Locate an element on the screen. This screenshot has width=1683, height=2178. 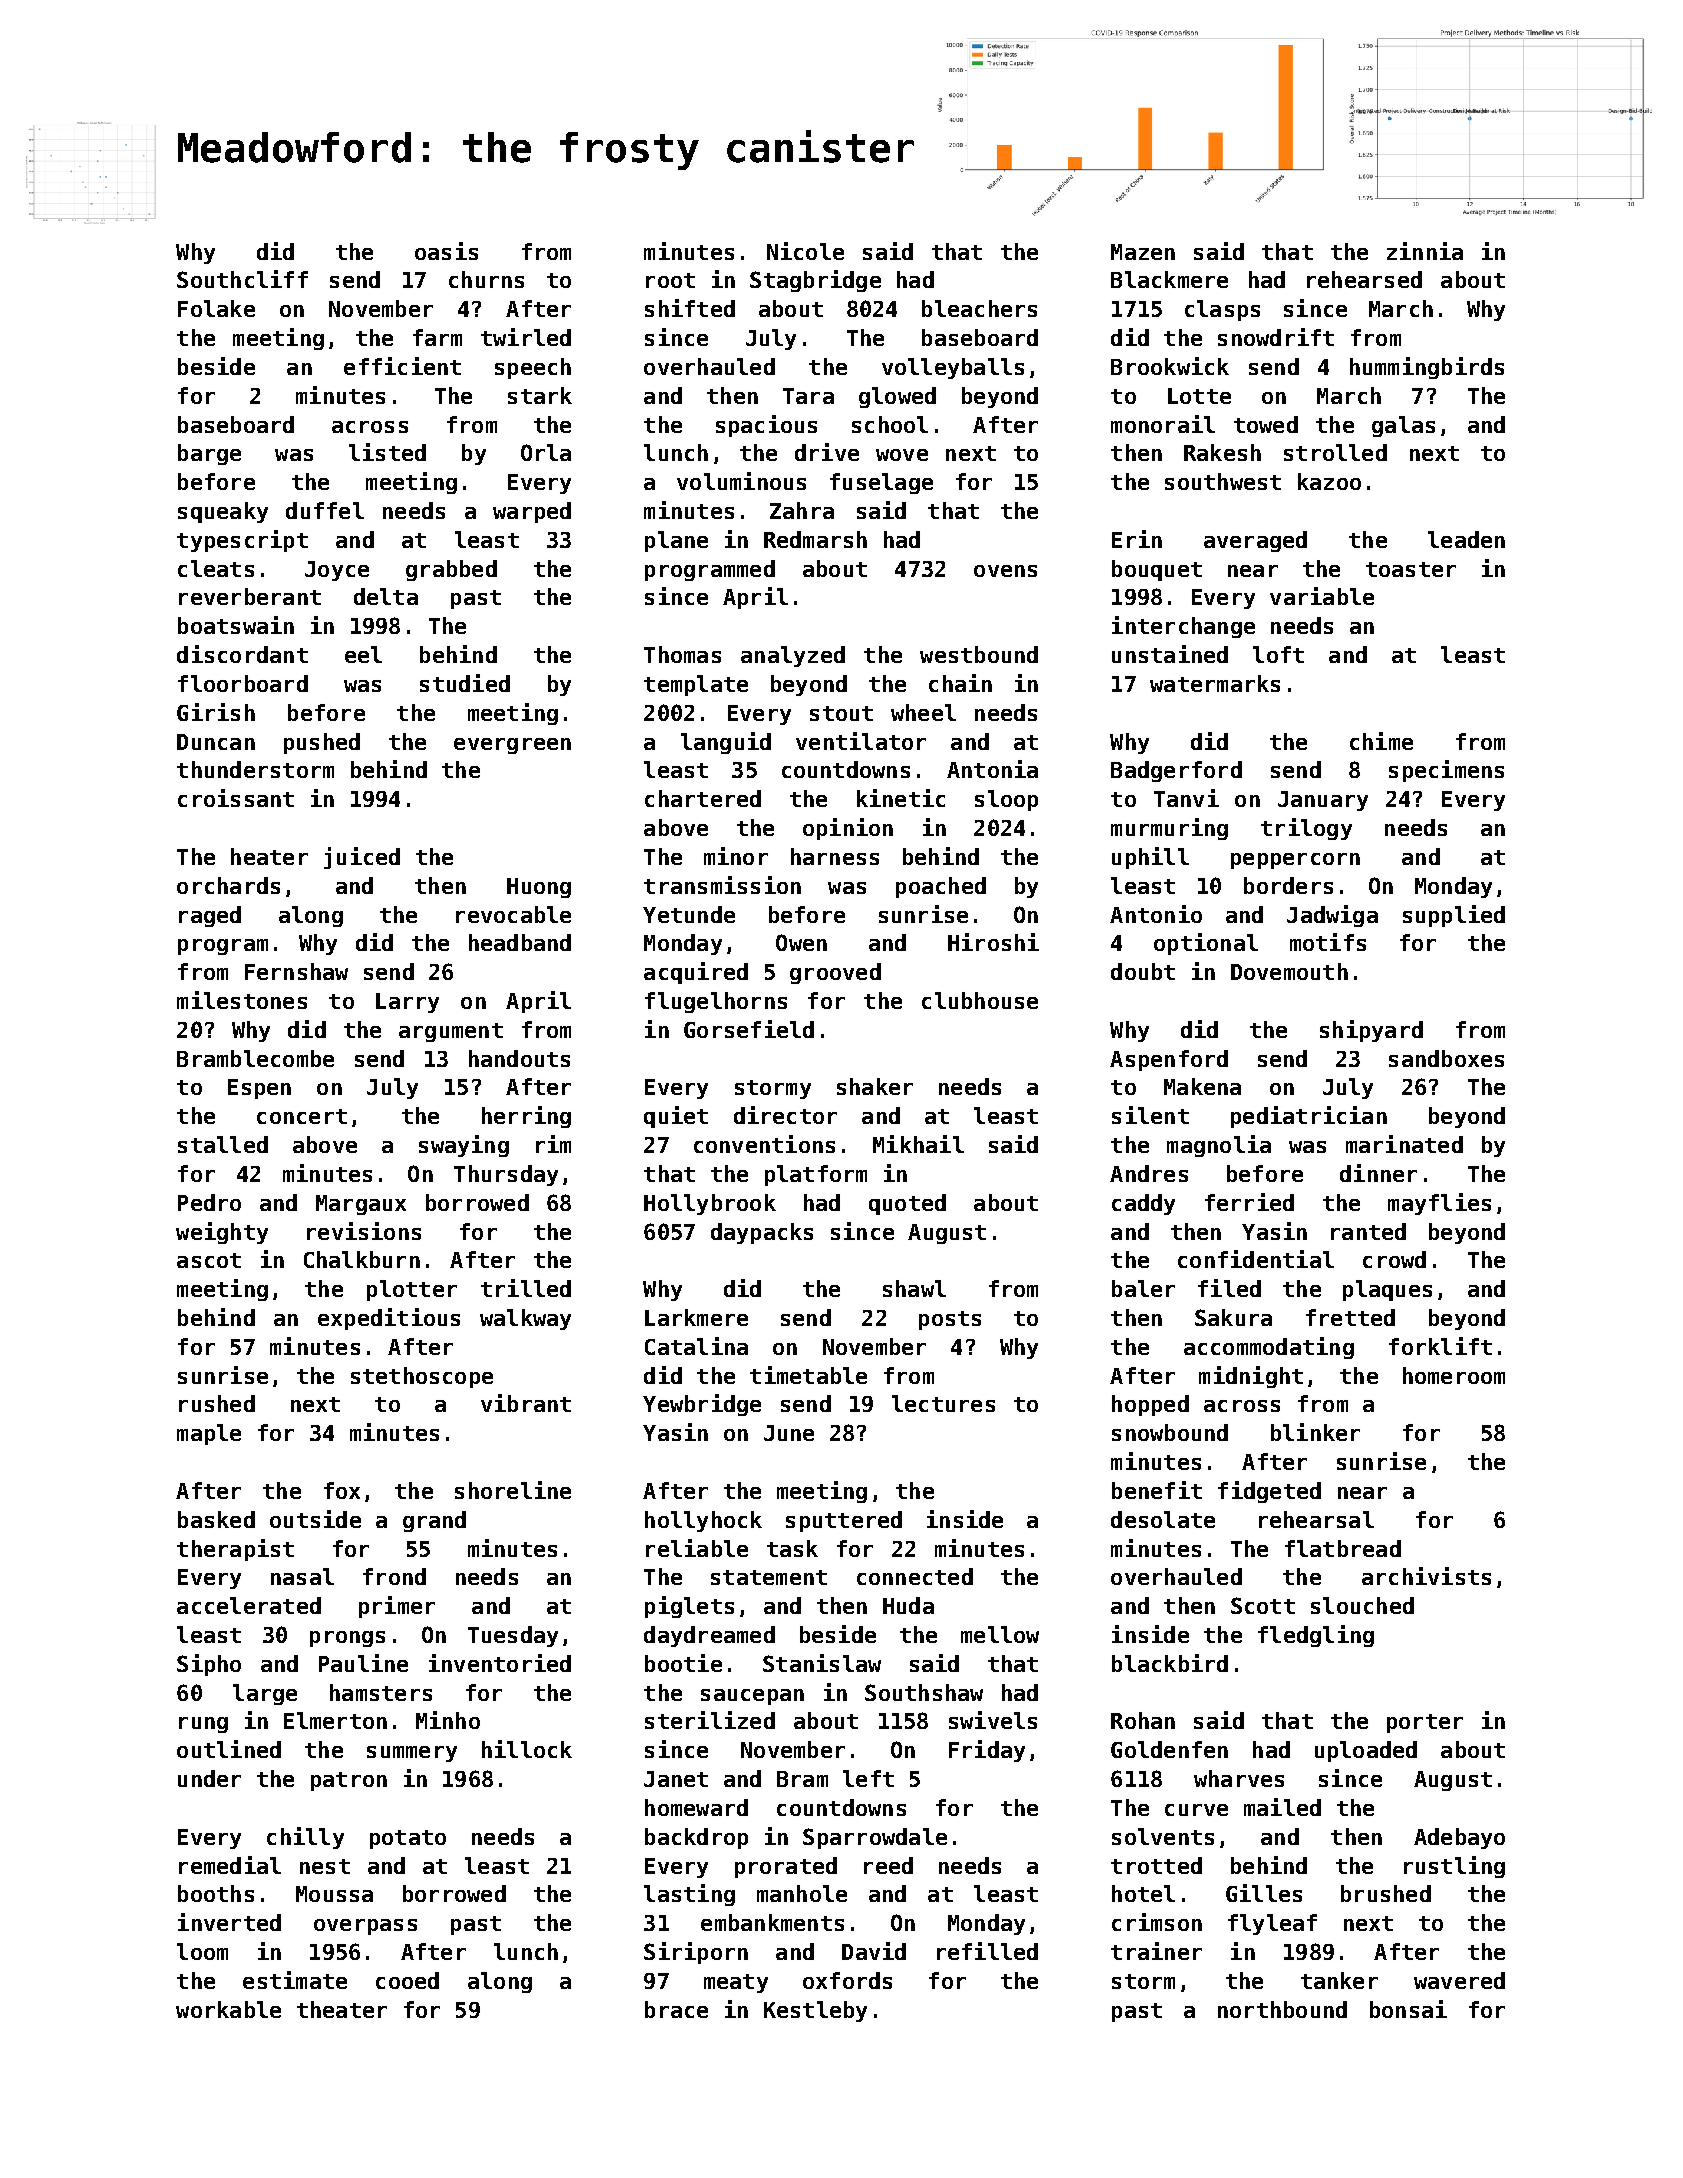
wharves is located at coordinates (1239, 1778).
